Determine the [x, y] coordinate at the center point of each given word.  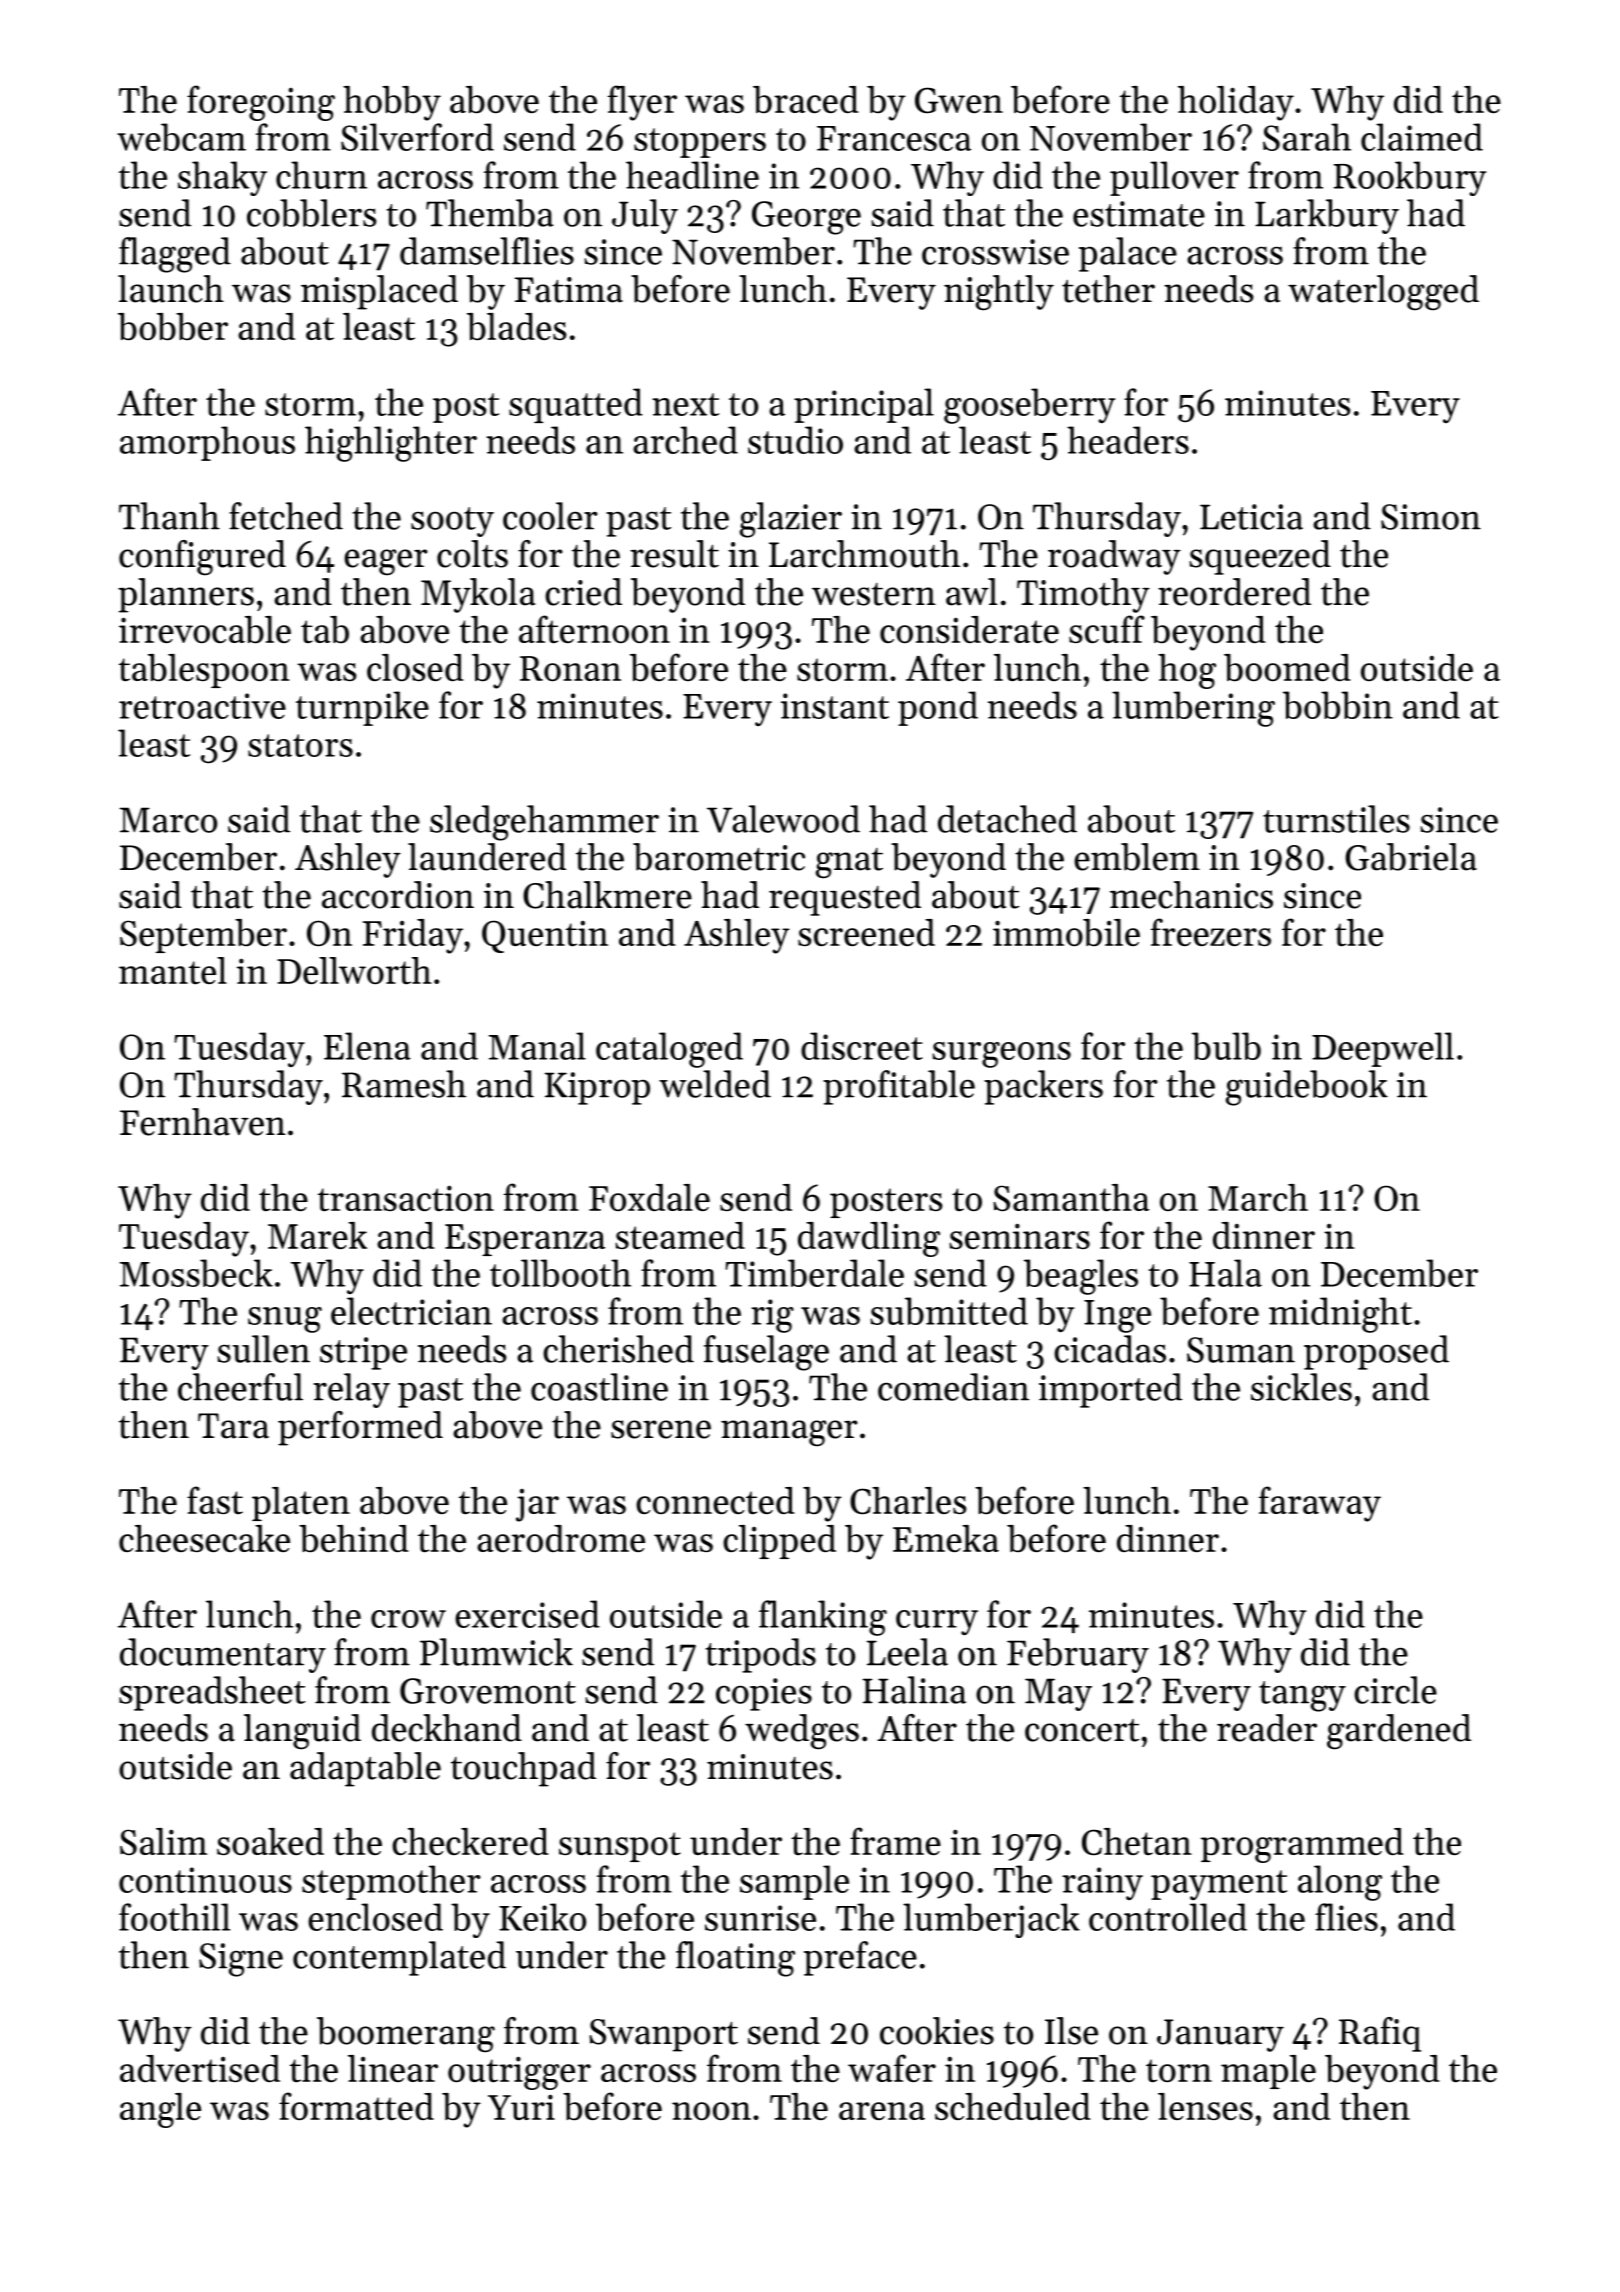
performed [360, 1428]
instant [835, 706]
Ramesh [404, 1084]
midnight [1340, 1315]
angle [160, 2110]
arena [882, 2111]
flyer [642, 103]
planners [186, 595]
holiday [1236, 103]
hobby [392, 103]
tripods [760, 1655]
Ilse [1071, 2031]
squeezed [1260, 557]
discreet [862, 1046]
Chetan [1137, 1842]
